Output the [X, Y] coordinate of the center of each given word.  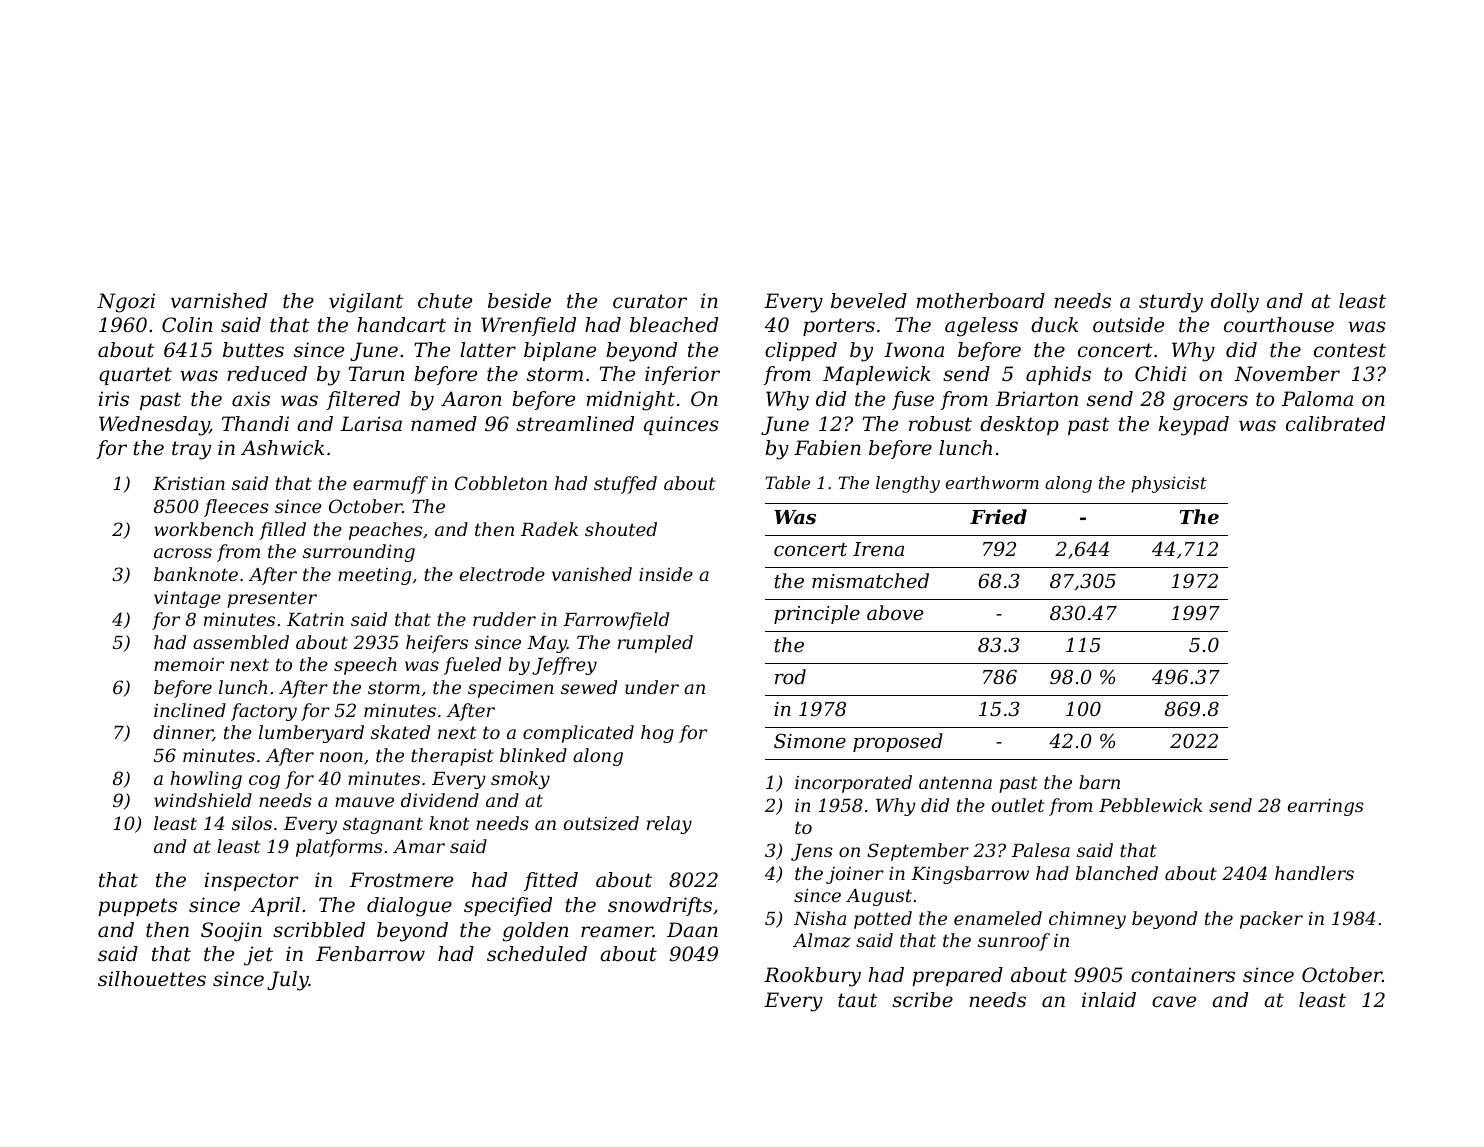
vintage [187, 599]
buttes [253, 350]
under [652, 687]
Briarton [1037, 399]
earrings [1326, 807]
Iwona [914, 350]
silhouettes [152, 979]
